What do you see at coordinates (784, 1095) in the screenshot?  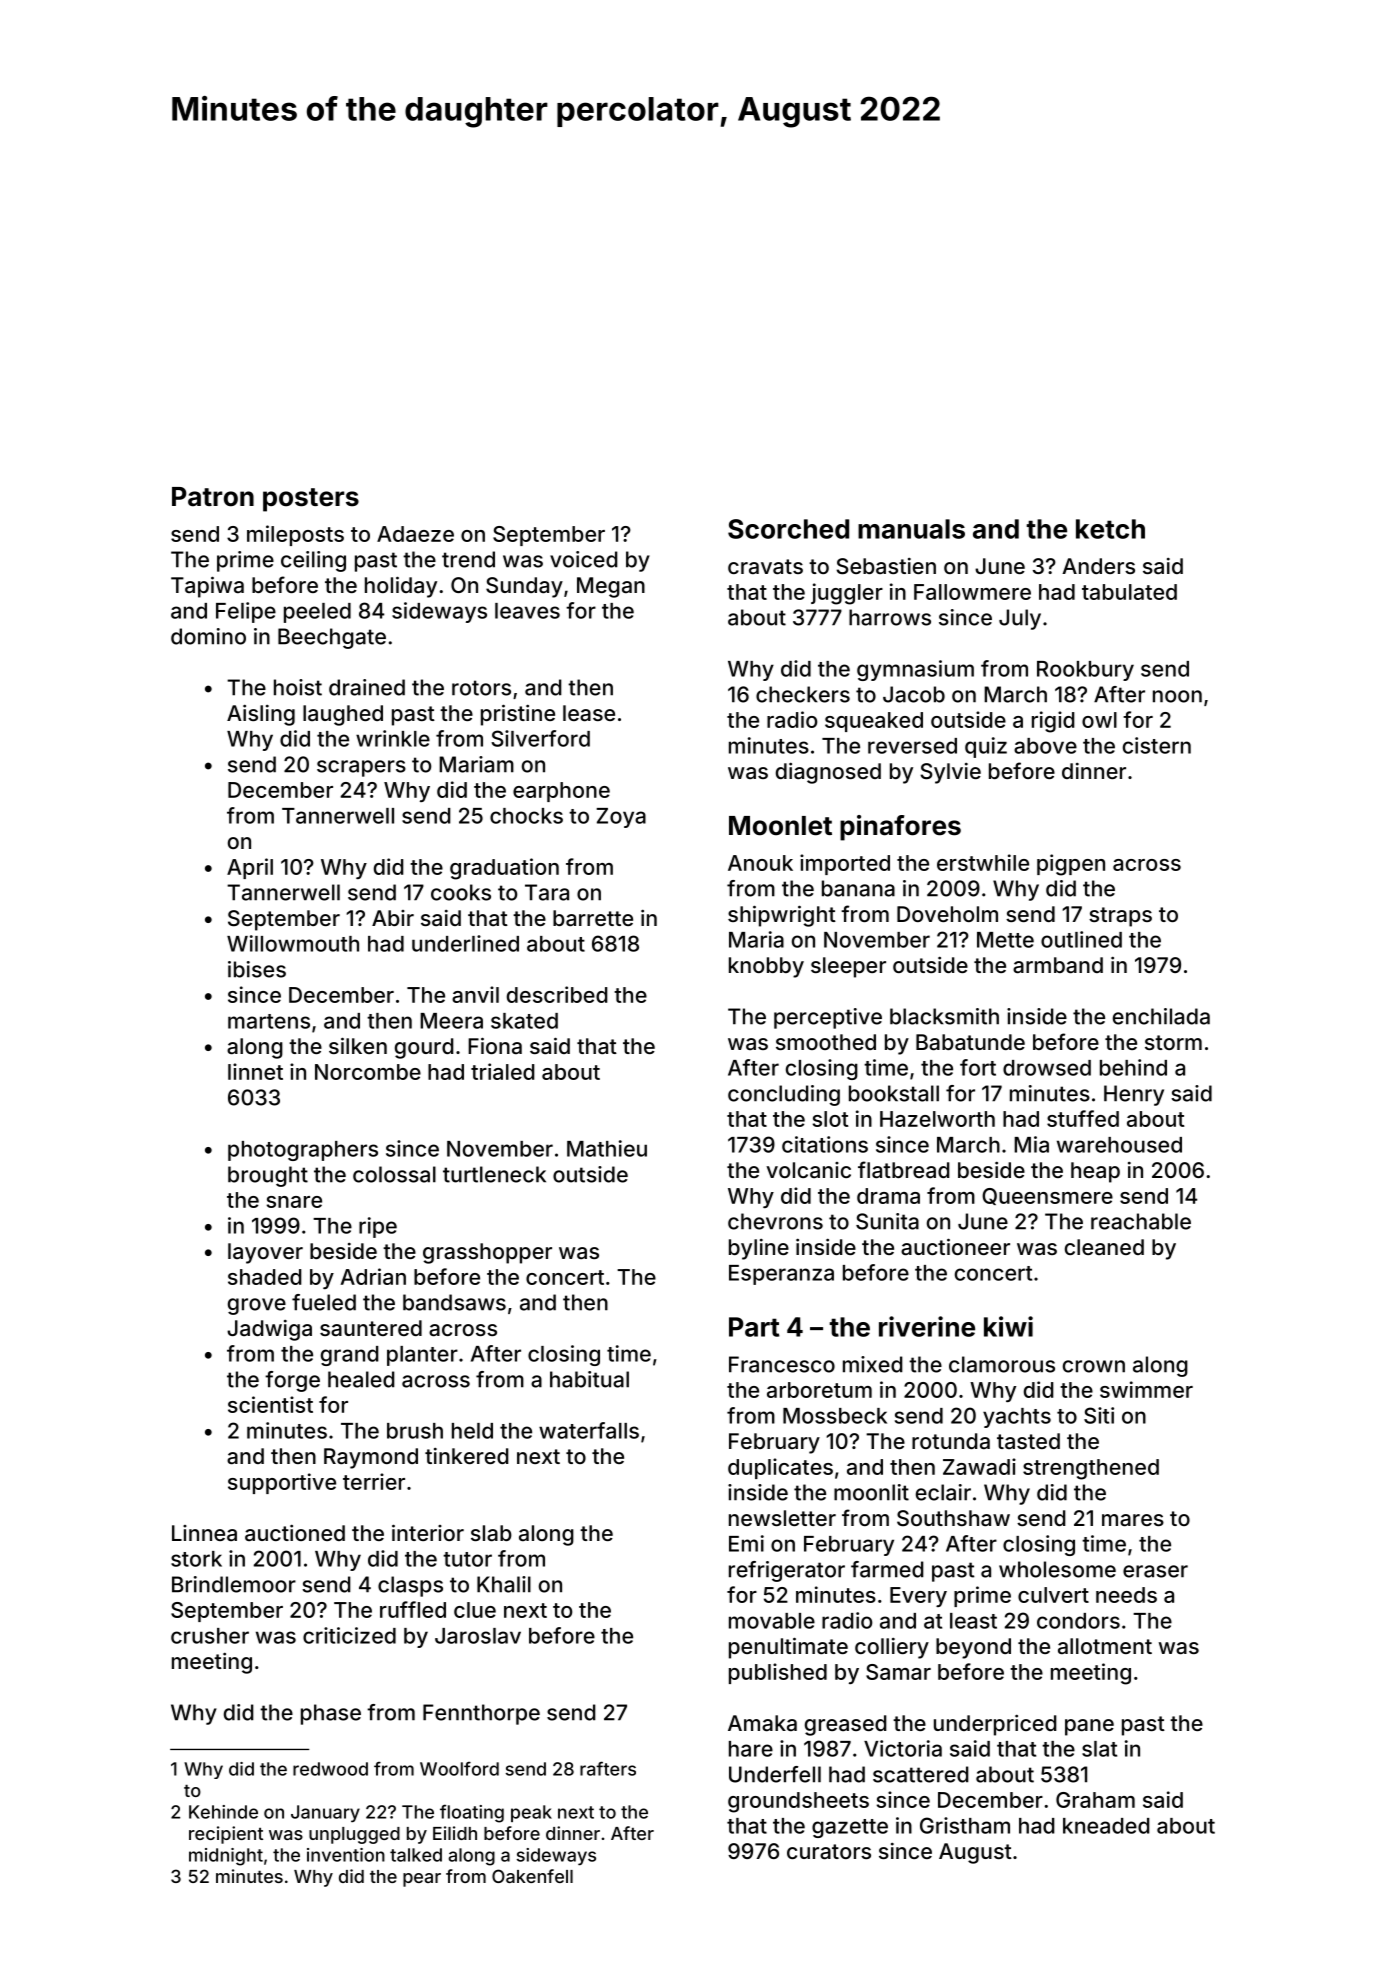 I see `concluding` at bounding box center [784, 1095].
